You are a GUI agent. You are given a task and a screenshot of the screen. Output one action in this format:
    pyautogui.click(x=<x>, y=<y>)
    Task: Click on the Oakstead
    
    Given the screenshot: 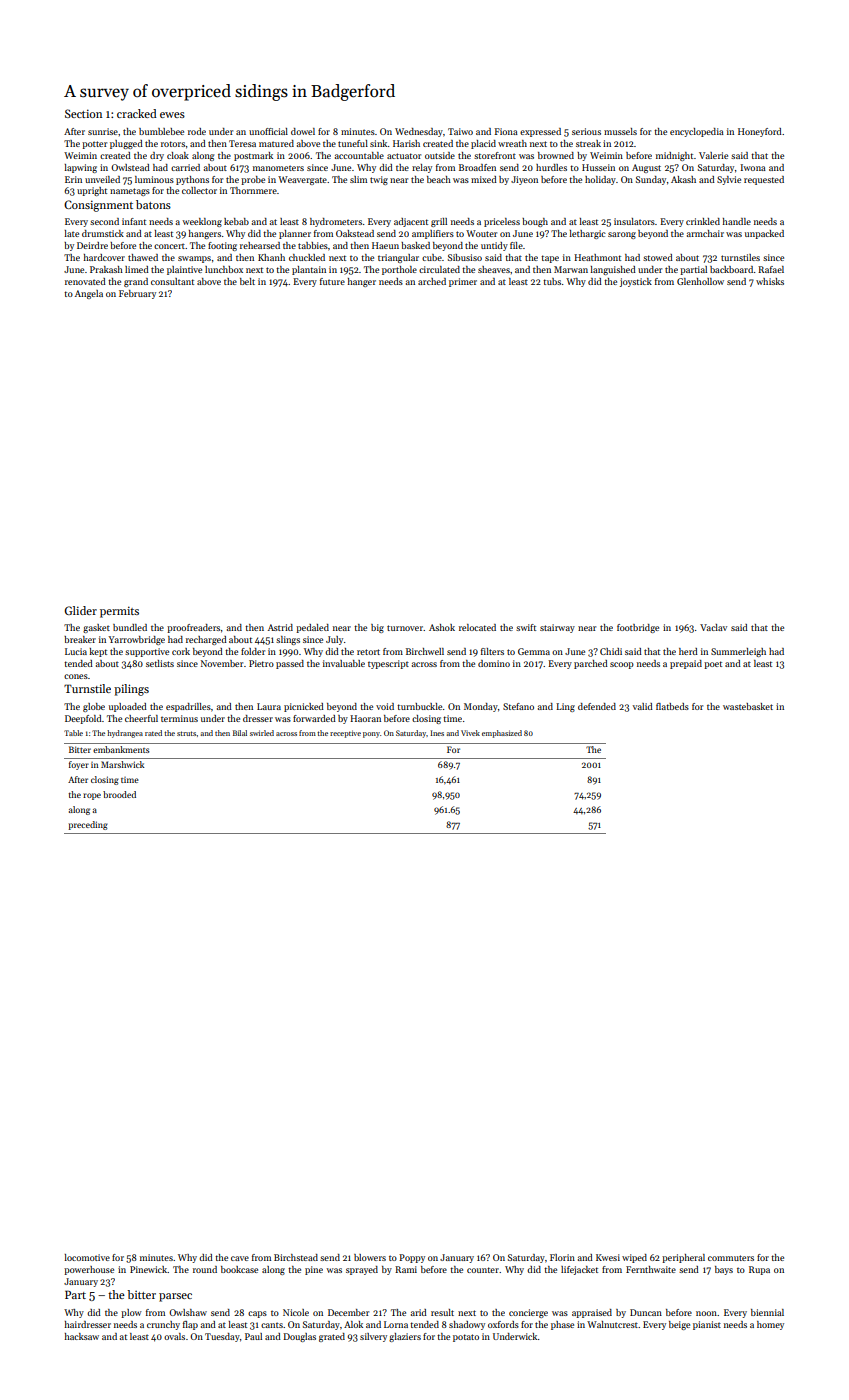 What is the action you would take?
    pyautogui.click(x=355, y=233)
